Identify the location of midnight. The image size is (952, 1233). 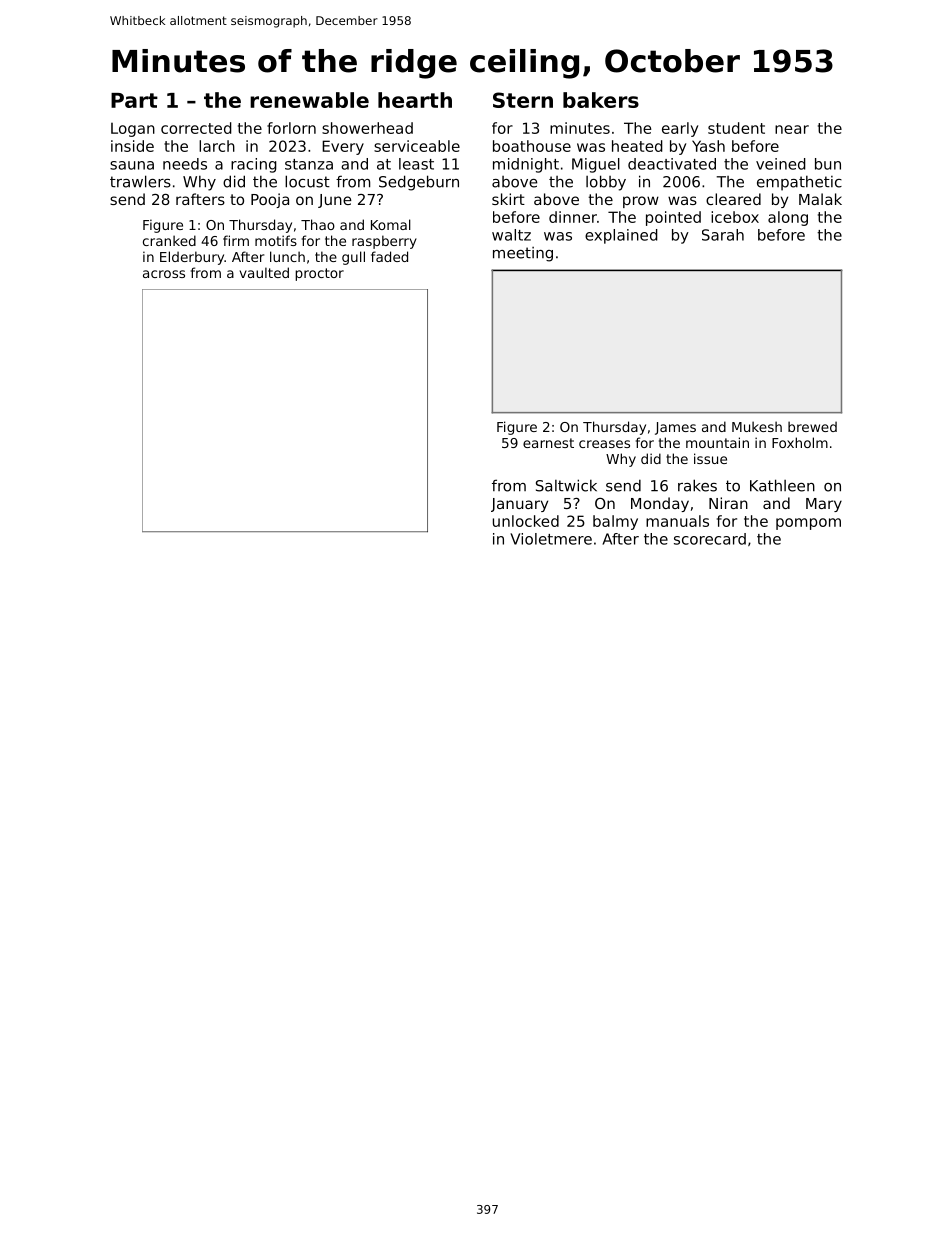
(526, 165).
